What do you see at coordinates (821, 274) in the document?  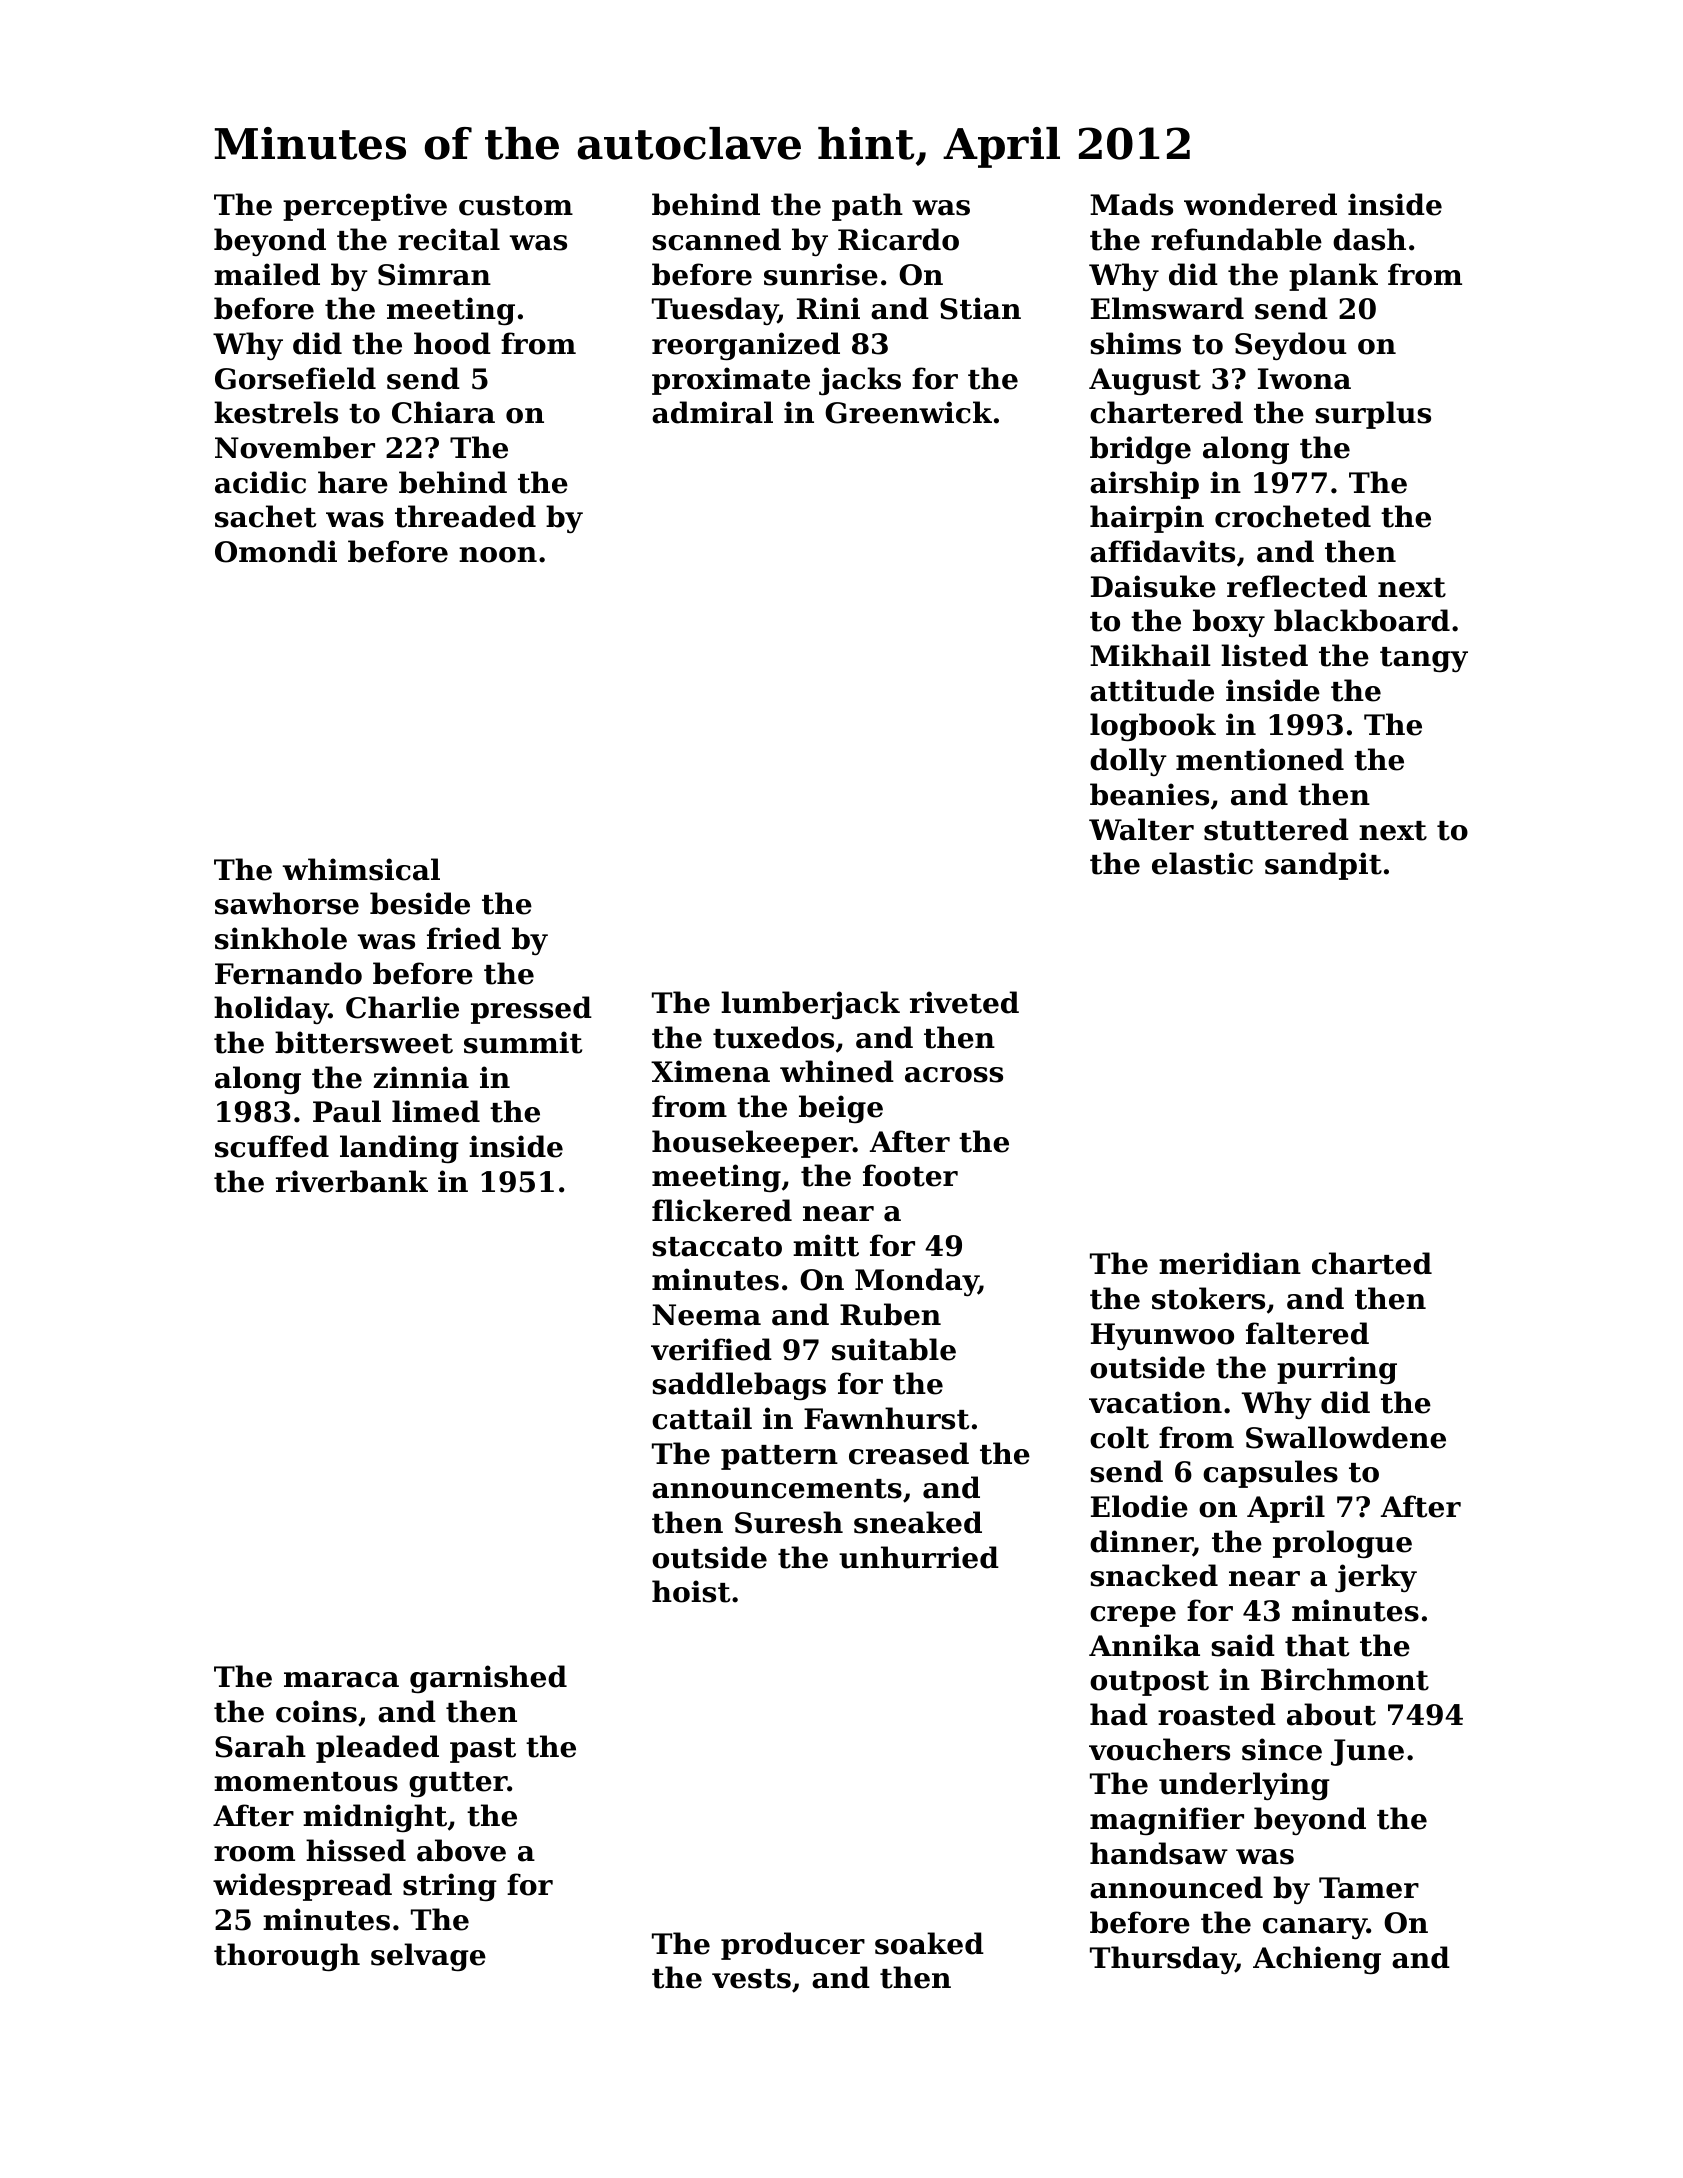 I see `sunrise` at bounding box center [821, 274].
